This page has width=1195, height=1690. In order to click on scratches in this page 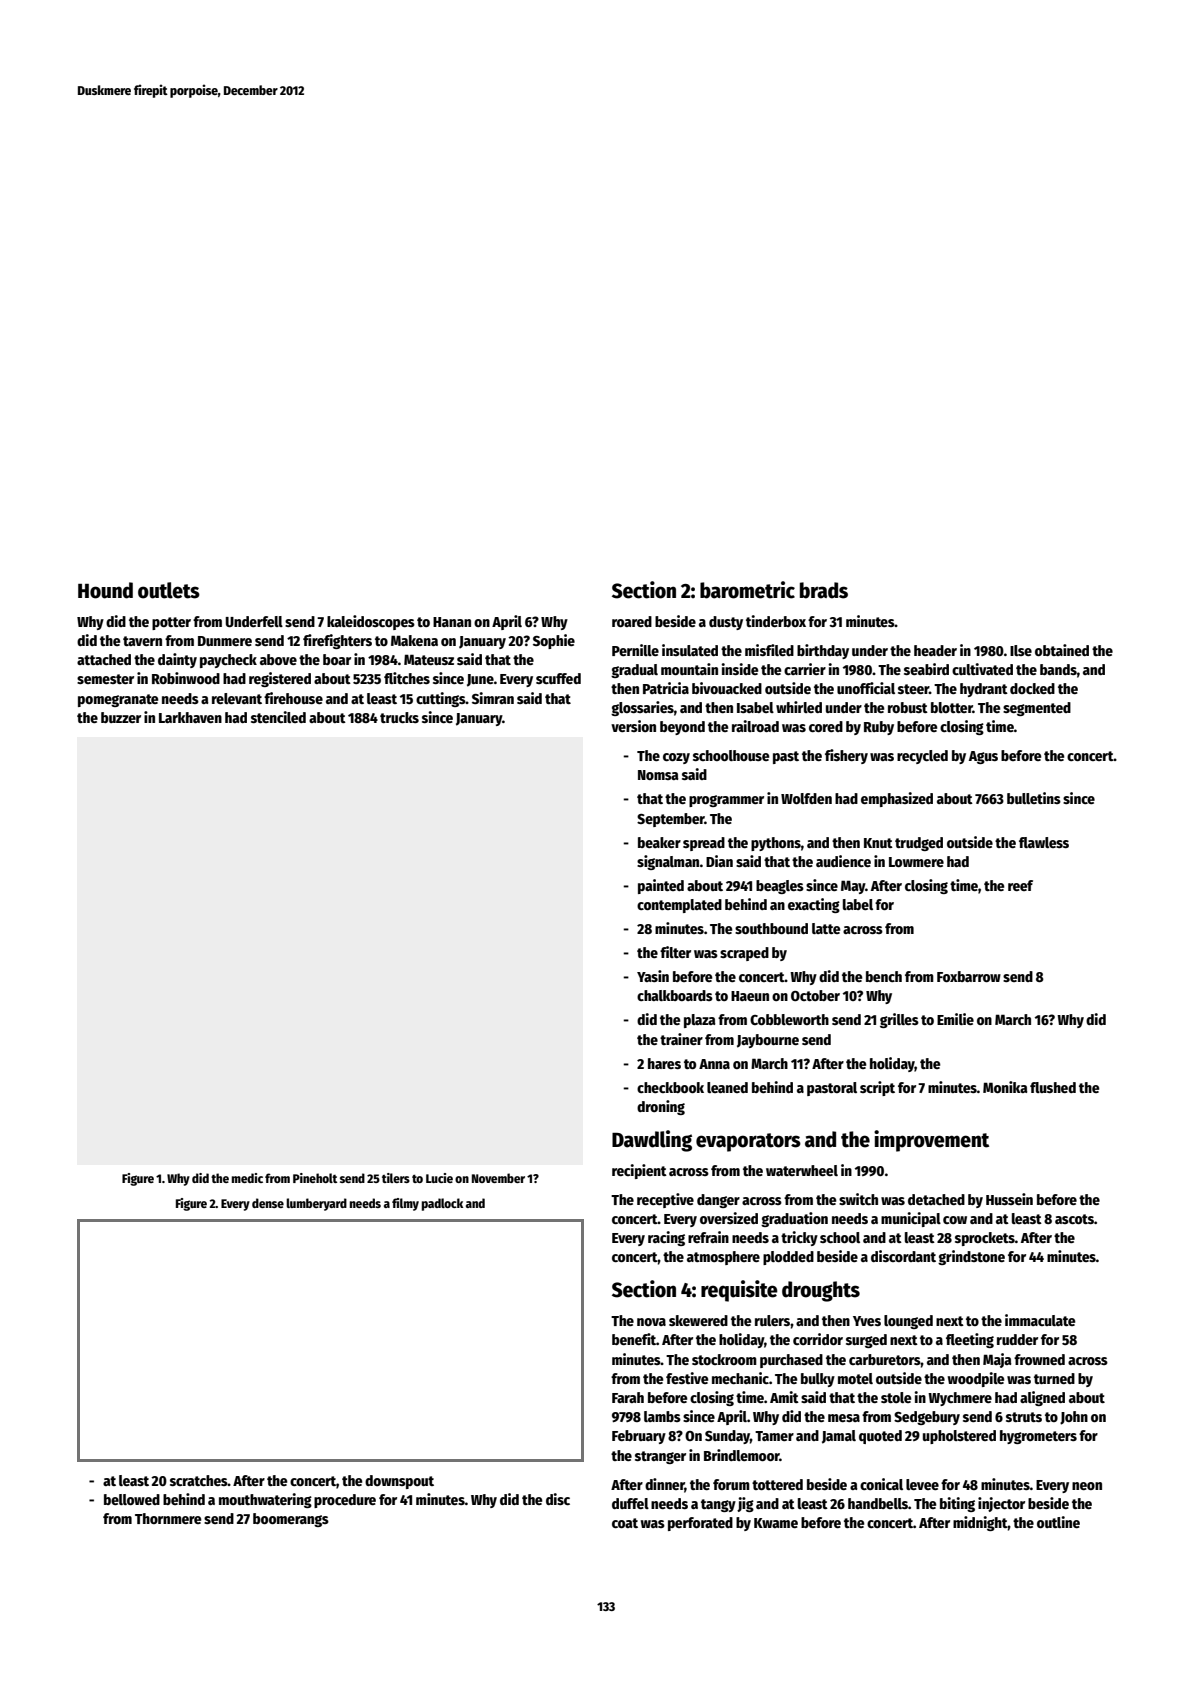, I will do `click(199, 1480)`.
